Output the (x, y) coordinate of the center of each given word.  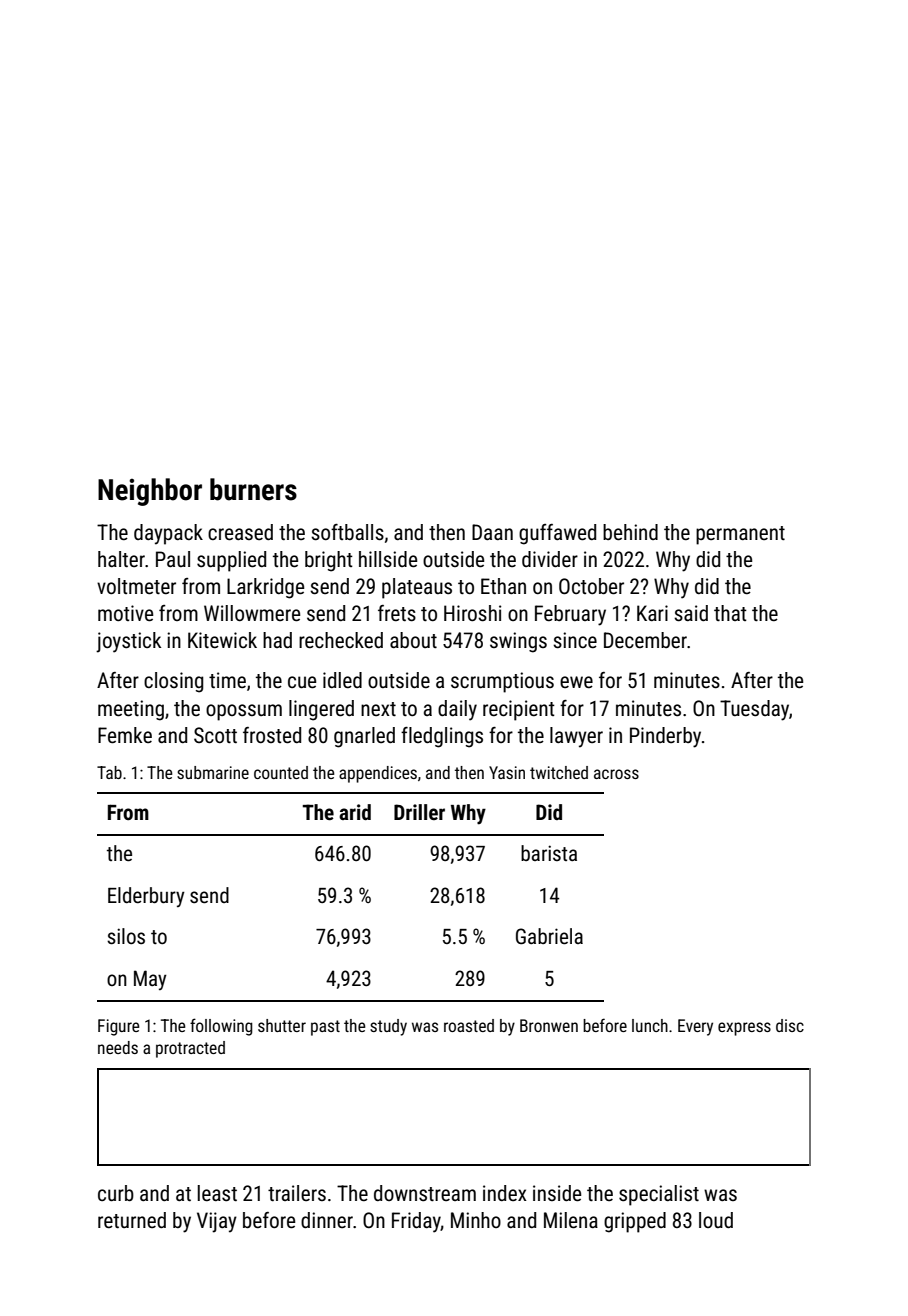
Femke (125, 735)
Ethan (503, 586)
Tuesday (754, 710)
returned (132, 1220)
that (730, 613)
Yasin (507, 772)
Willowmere (252, 613)
